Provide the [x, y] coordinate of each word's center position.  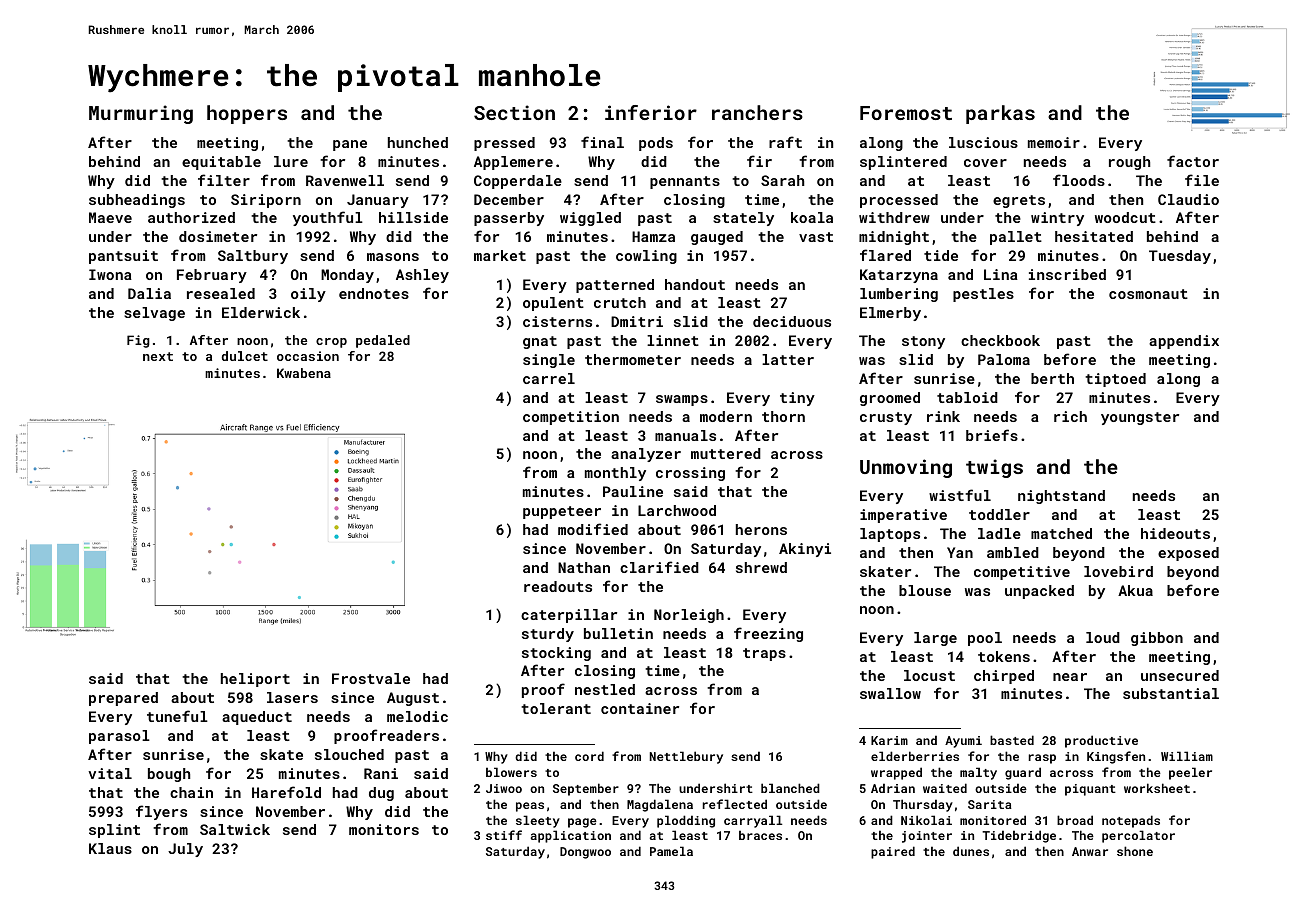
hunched [418, 142]
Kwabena [304, 373]
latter [788, 359]
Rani [381, 773]
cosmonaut [1148, 294]
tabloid [967, 397]
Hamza [653, 236]
